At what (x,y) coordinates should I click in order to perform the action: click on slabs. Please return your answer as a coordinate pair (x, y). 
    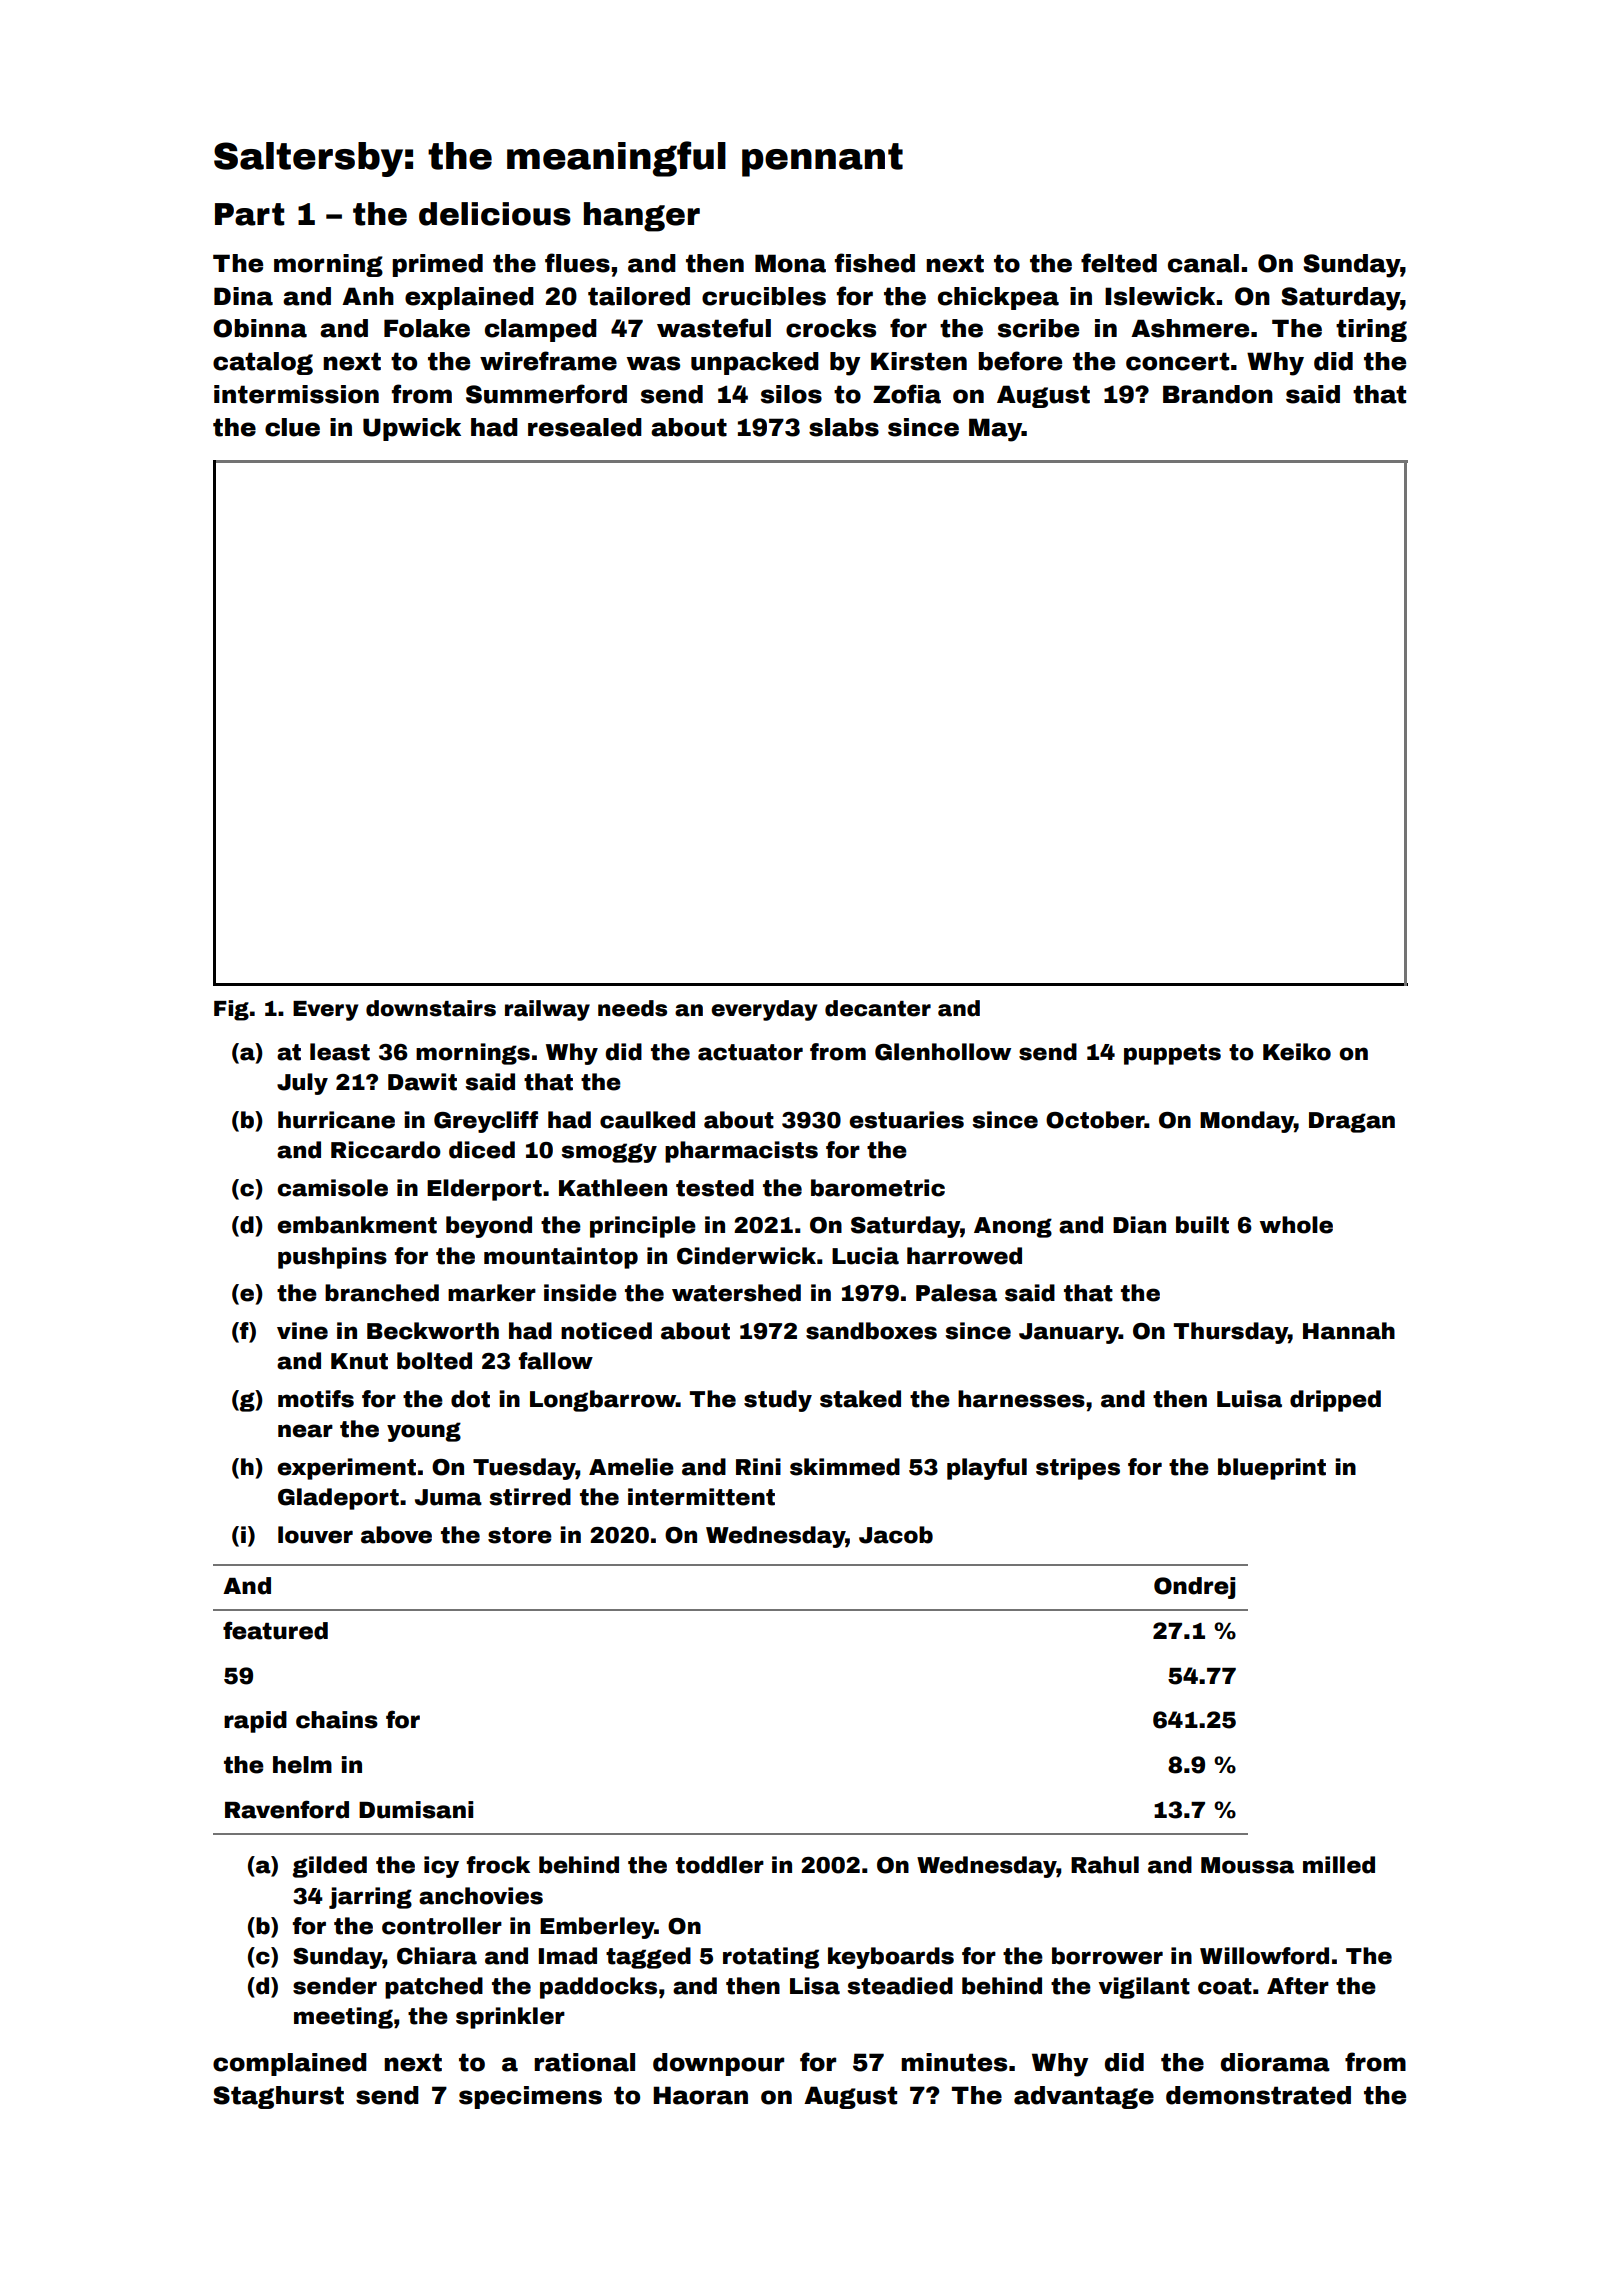
    Looking at the image, I should click on (844, 427).
